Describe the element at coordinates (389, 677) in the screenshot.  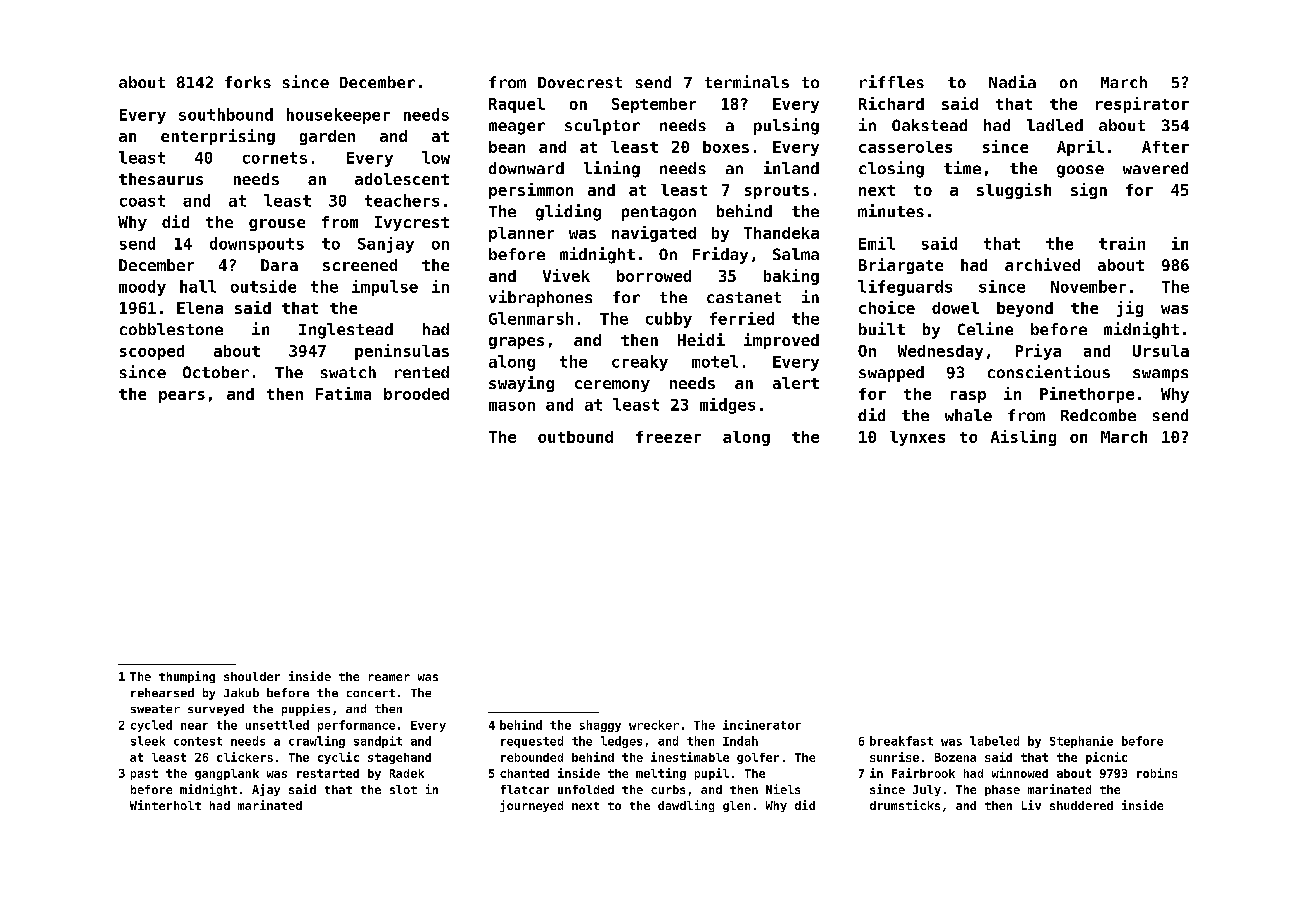
I see `reamer` at that location.
